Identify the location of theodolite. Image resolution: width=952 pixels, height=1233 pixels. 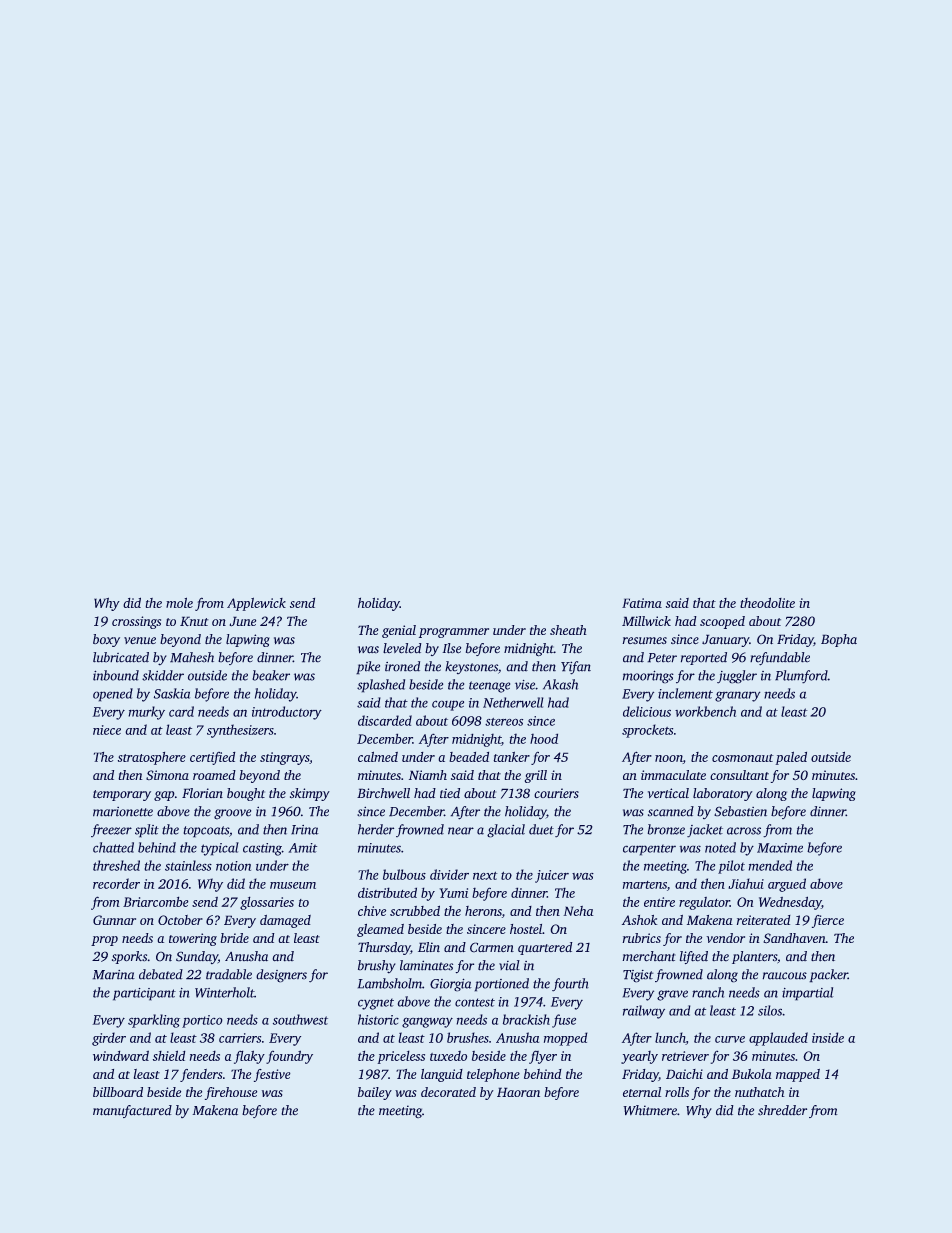
(767, 603).
